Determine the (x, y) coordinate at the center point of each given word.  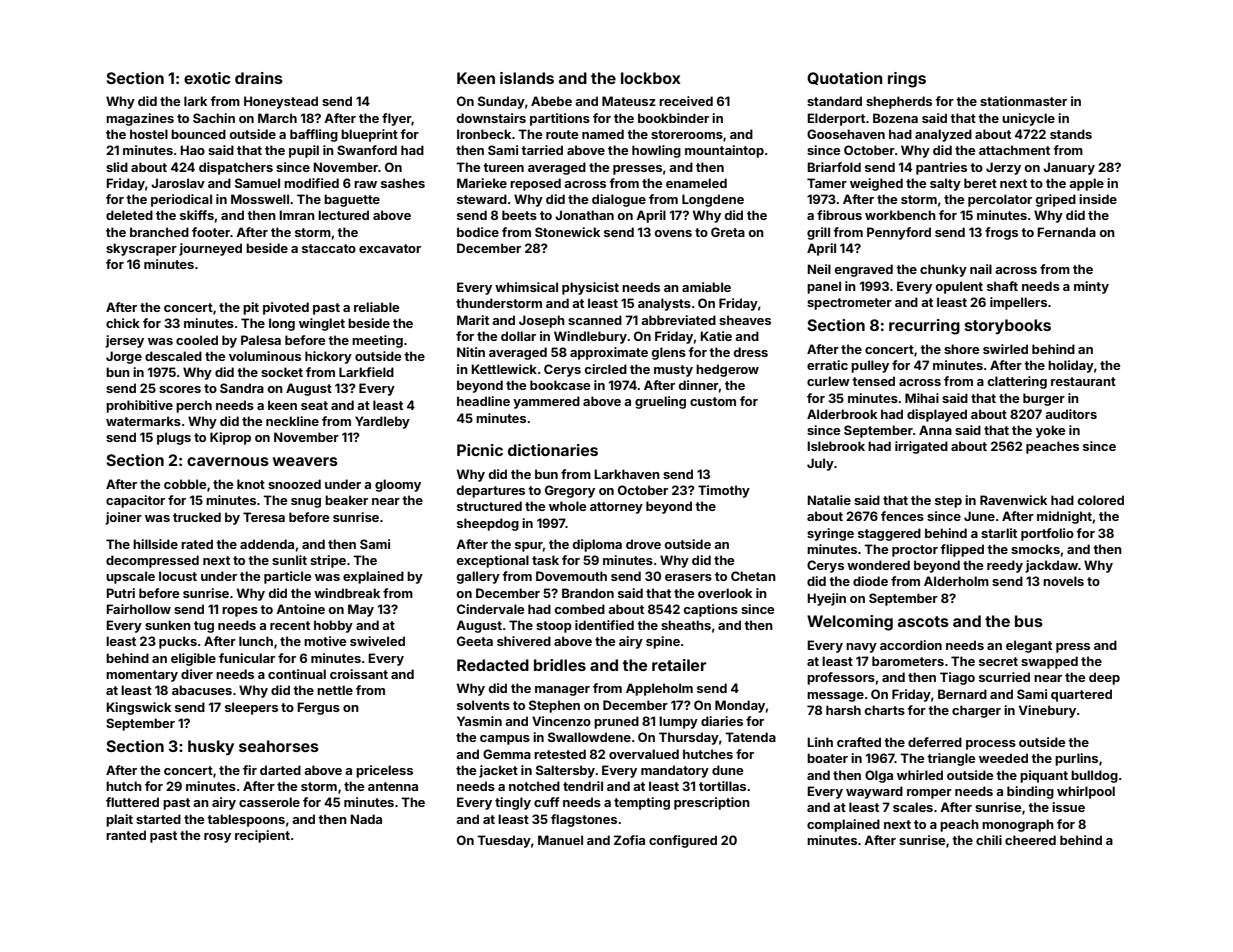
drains (259, 78)
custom (713, 401)
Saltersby (565, 771)
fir (250, 770)
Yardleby (382, 422)
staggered (889, 534)
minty (1091, 287)
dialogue (619, 200)
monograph (1018, 825)
